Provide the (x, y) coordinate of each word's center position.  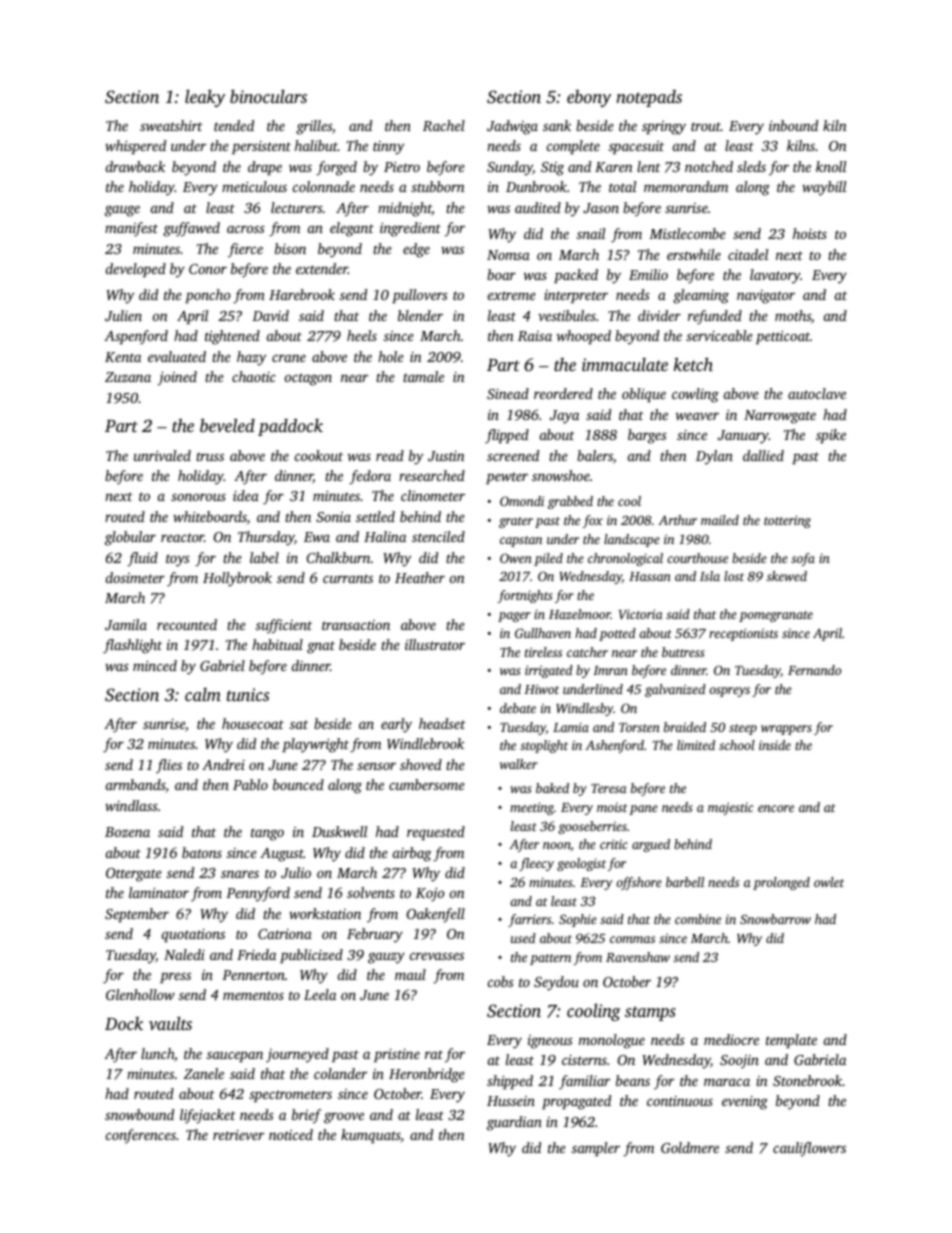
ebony (589, 98)
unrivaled (162, 455)
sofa (803, 559)
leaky (205, 98)
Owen (516, 558)
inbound (793, 125)
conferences (141, 1136)
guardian (514, 1123)
